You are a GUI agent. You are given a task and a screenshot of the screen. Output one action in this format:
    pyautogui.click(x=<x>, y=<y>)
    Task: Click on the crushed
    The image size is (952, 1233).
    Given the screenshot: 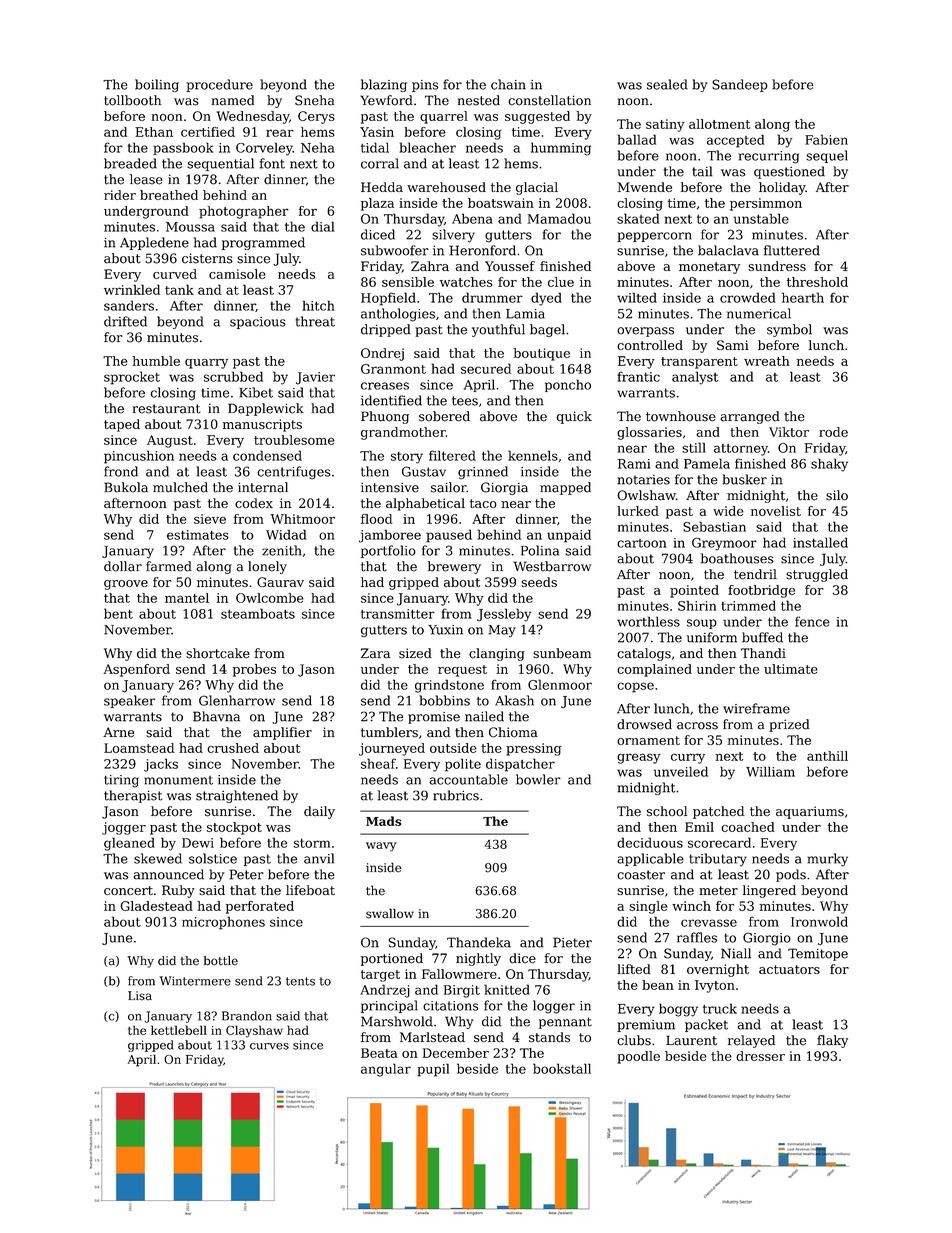 What is the action you would take?
    pyautogui.click(x=233, y=748)
